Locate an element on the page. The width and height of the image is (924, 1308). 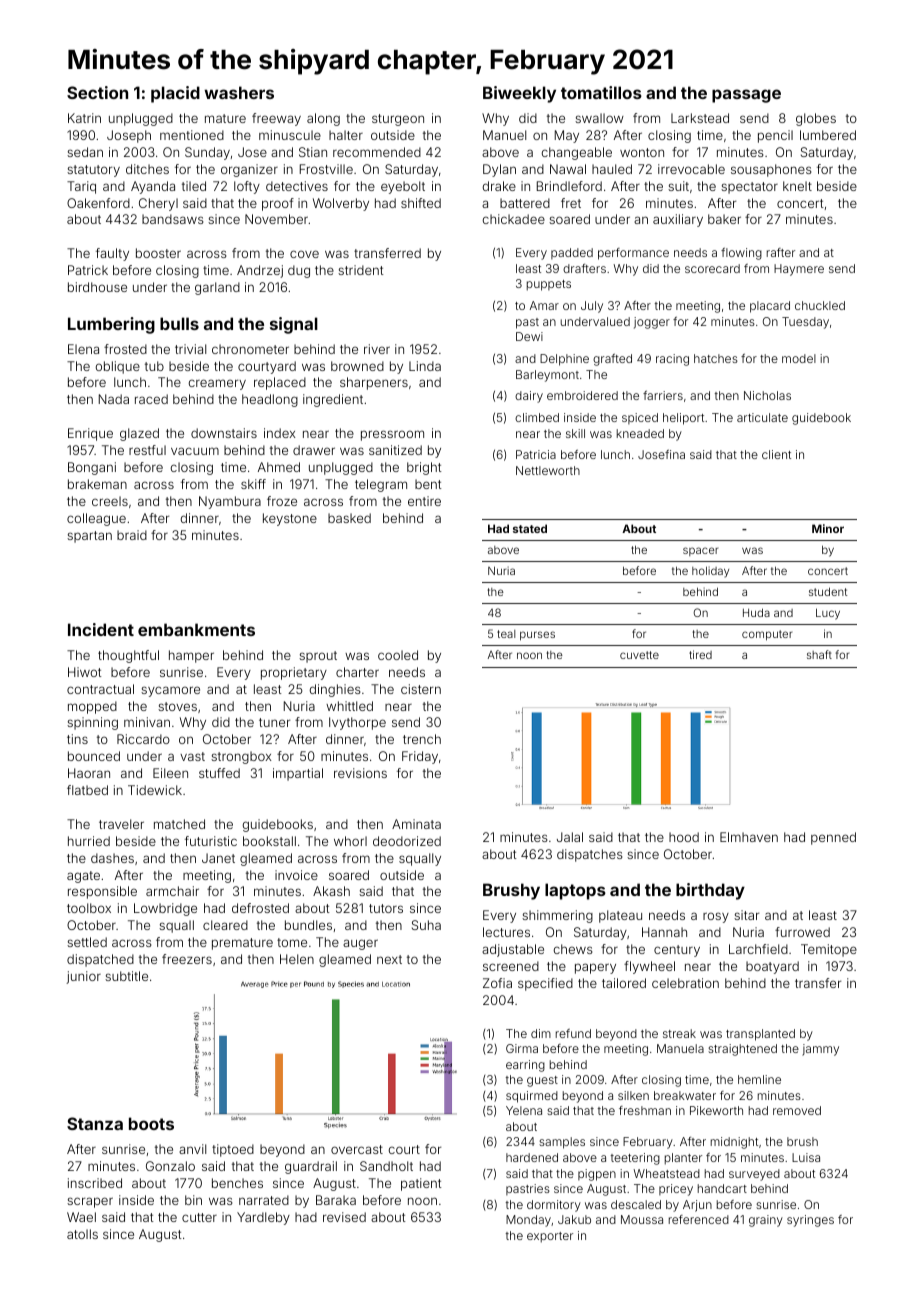
vacuum is located at coordinates (195, 451).
